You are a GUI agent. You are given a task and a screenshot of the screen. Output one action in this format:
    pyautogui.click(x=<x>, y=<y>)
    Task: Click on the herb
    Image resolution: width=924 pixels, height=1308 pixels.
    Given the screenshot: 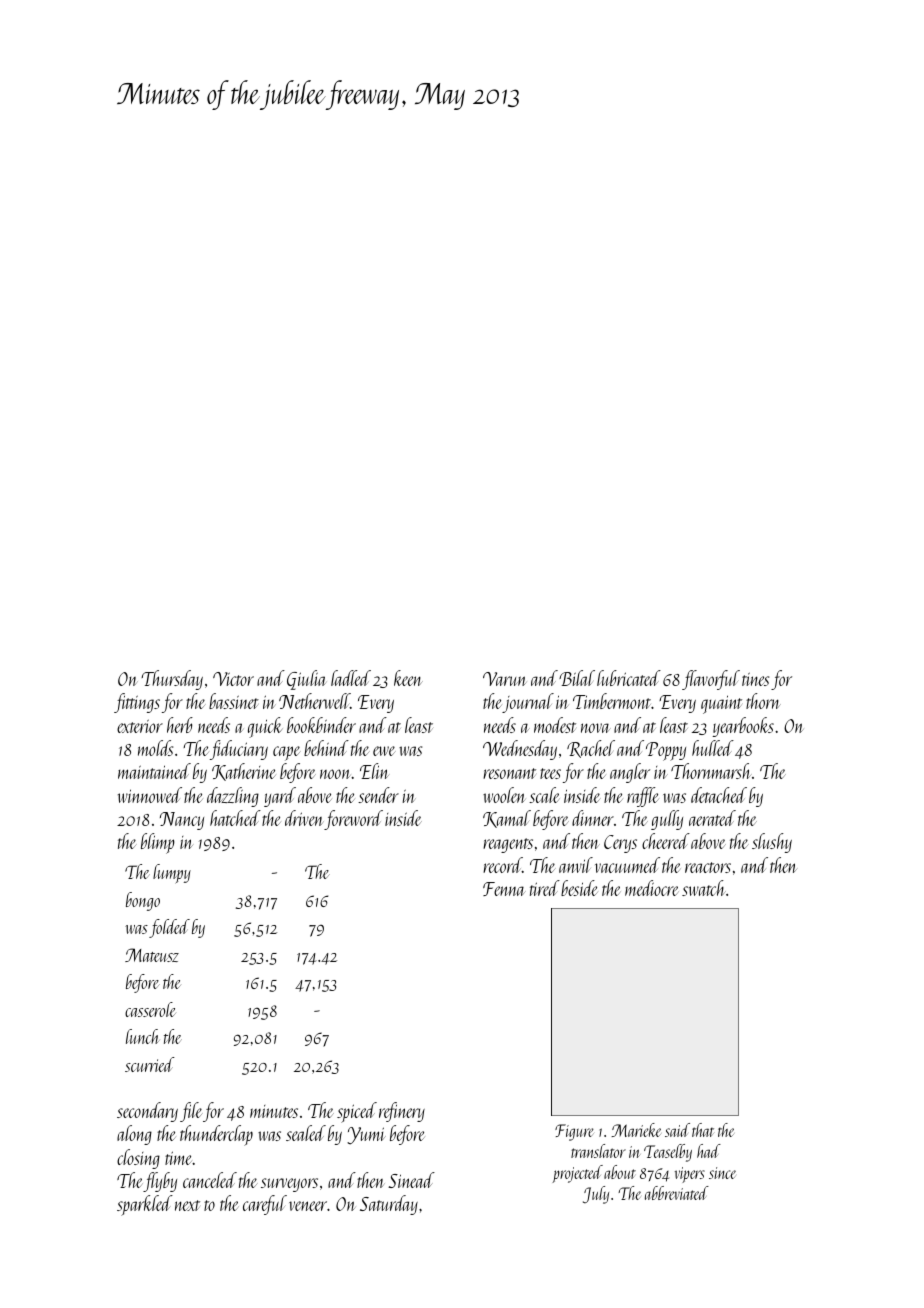 What is the action you would take?
    pyautogui.click(x=180, y=725)
